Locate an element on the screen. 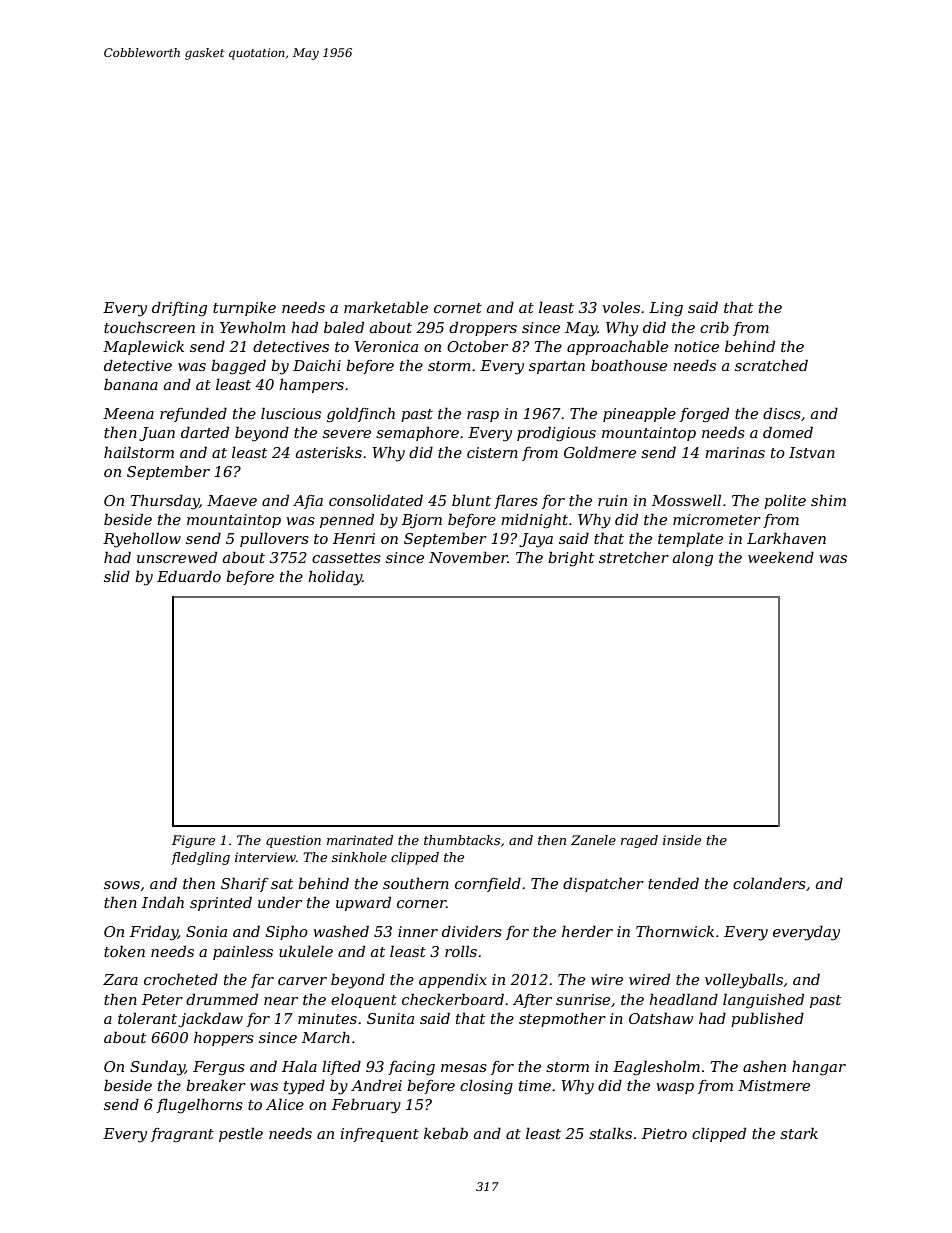 The width and height of the screenshot is (952, 1233). kebab is located at coordinates (446, 1133).
